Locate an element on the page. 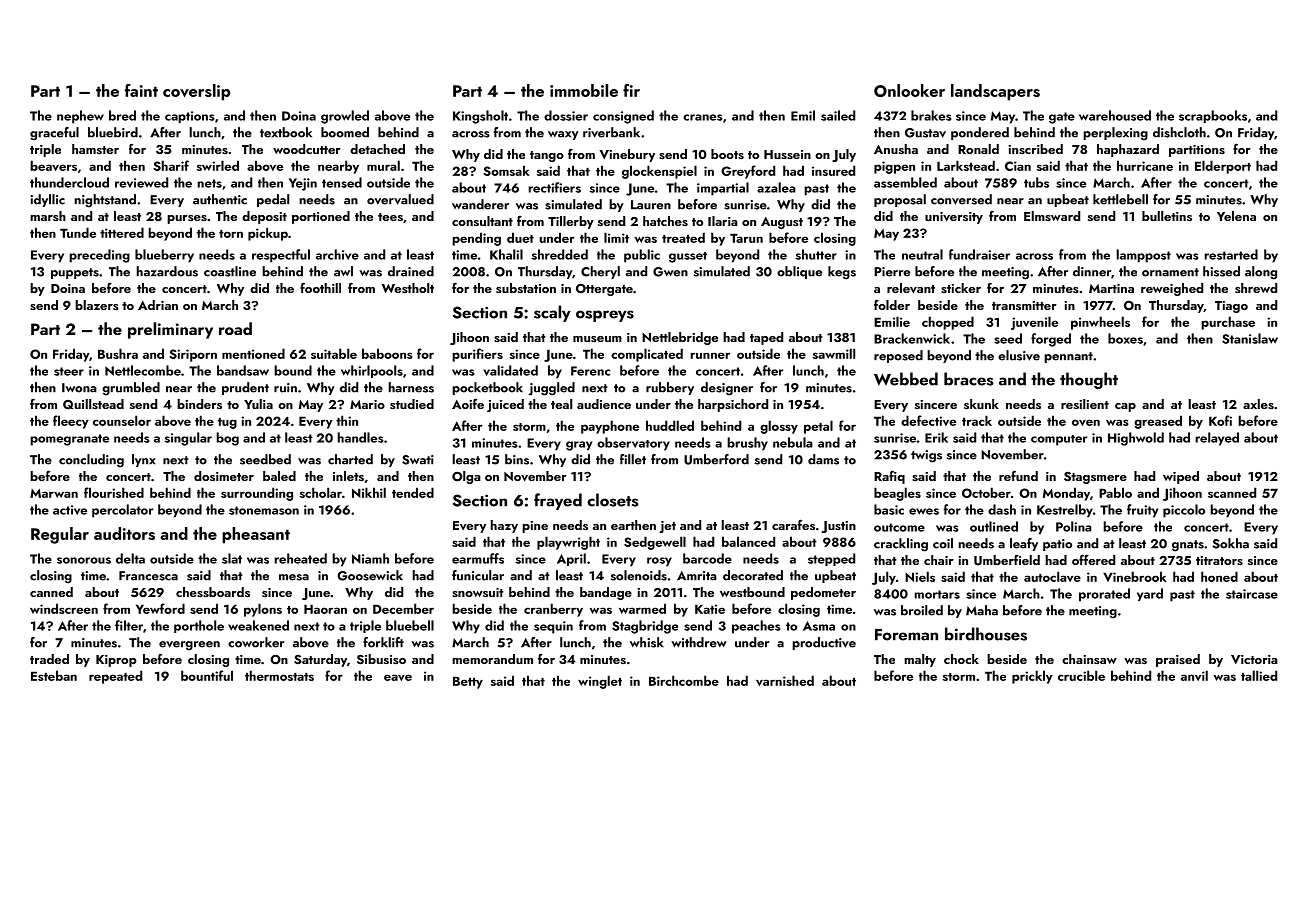 This page has height=924, width=1308. percolator is located at coordinates (122, 511).
